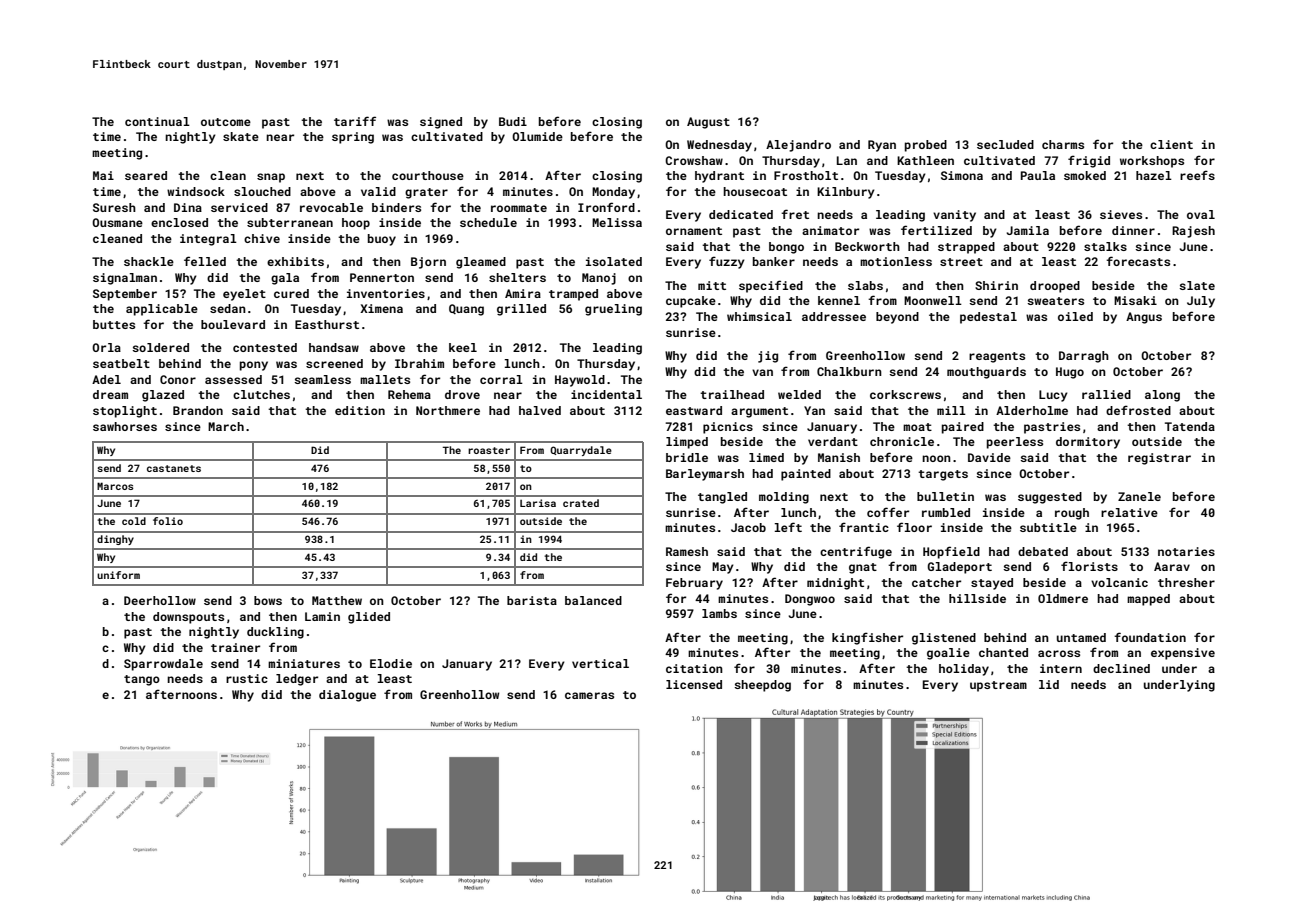  What do you see at coordinates (1171, 144) in the document?
I see `client` at bounding box center [1171, 144].
